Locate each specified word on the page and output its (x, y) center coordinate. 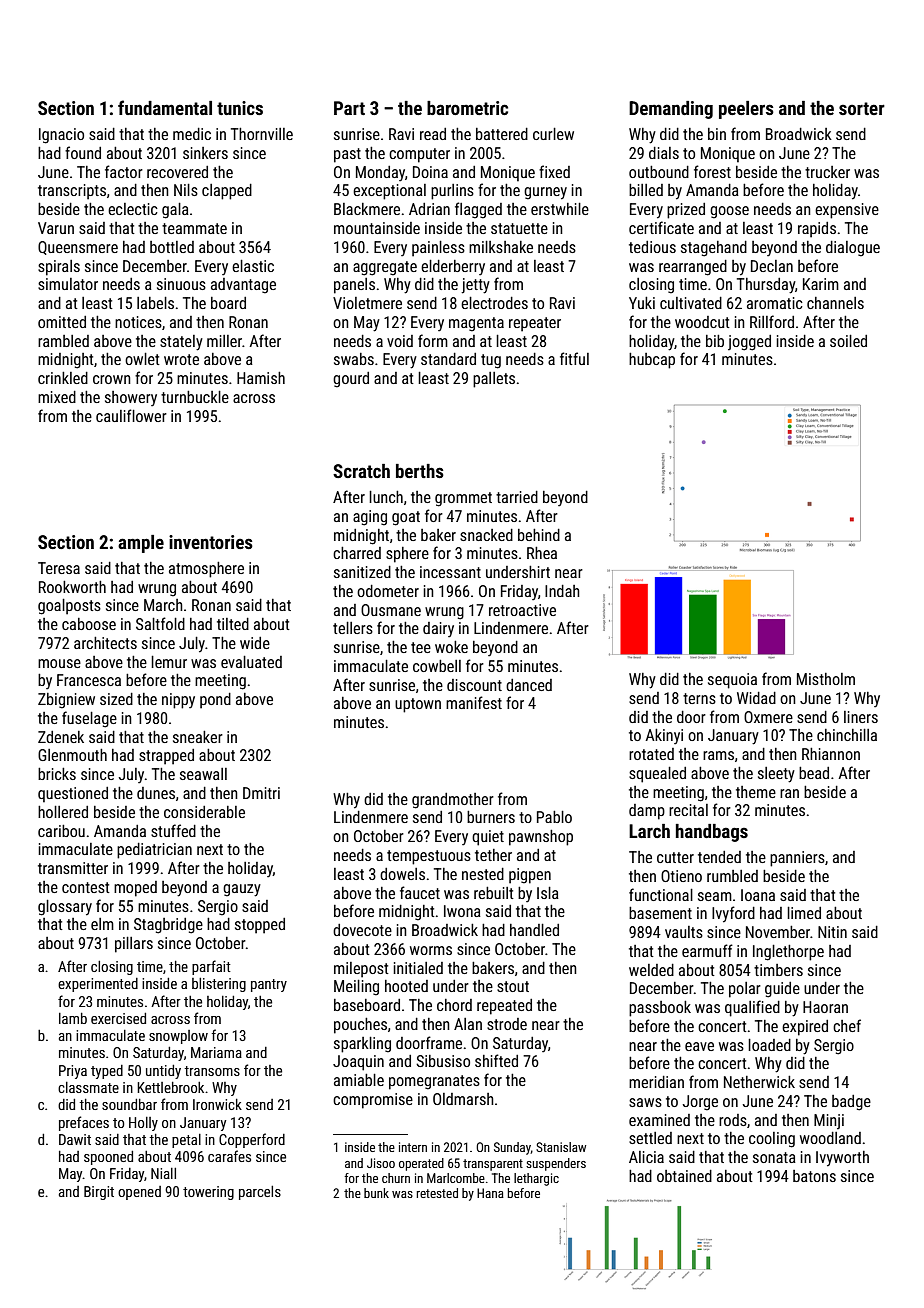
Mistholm (826, 679)
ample (141, 544)
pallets (494, 380)
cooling (772, 1140)
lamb (73, 1018)
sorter (862, 108)
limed (804, 913)
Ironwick (217, 1104)
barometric (467, 108)
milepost (361, 970)
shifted (496, 1060)
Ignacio (61, 136)
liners (861, 717)
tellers (353, 628)
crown (112, 379)
